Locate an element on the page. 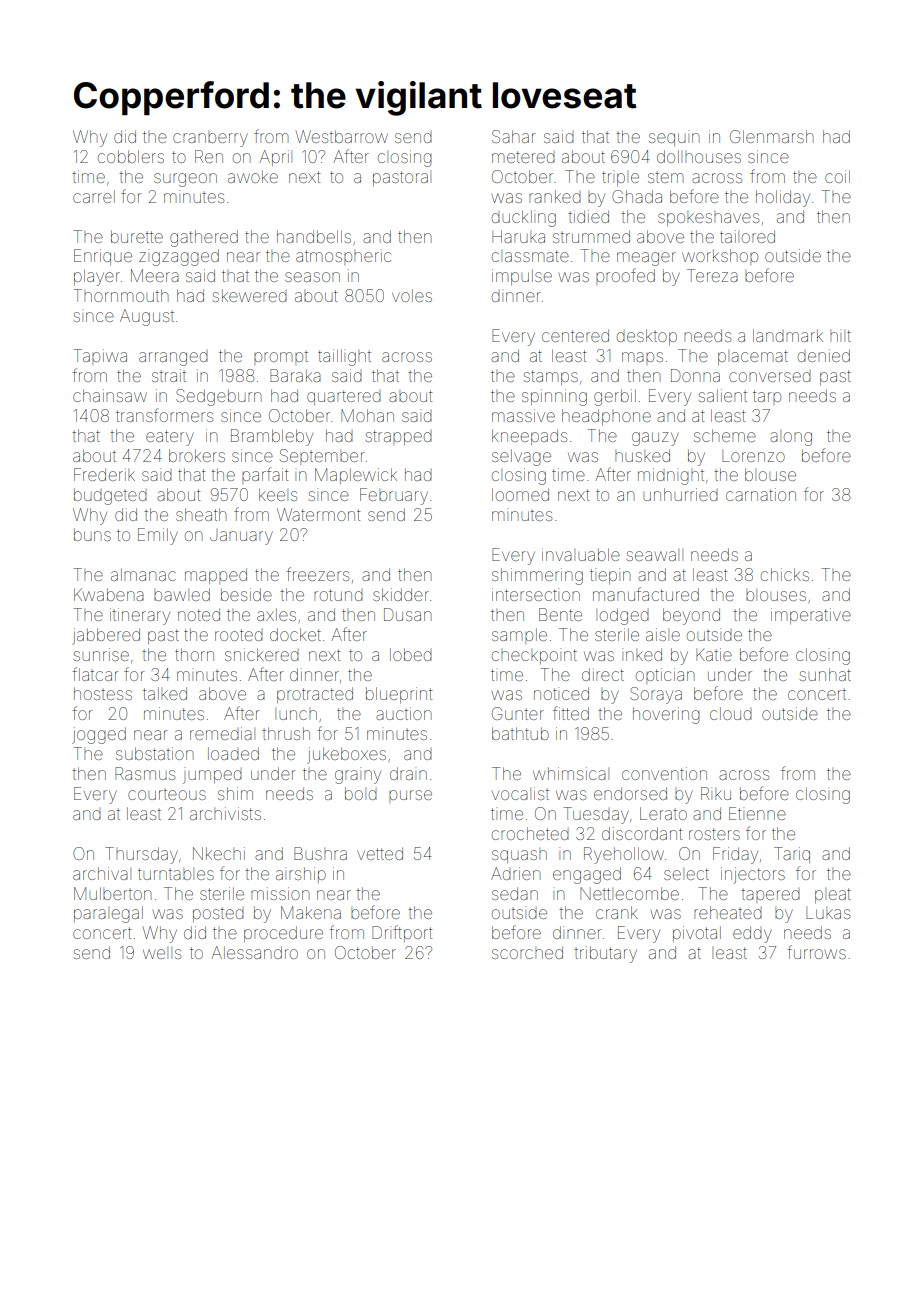  wells is located at coordinates (162, 953).
